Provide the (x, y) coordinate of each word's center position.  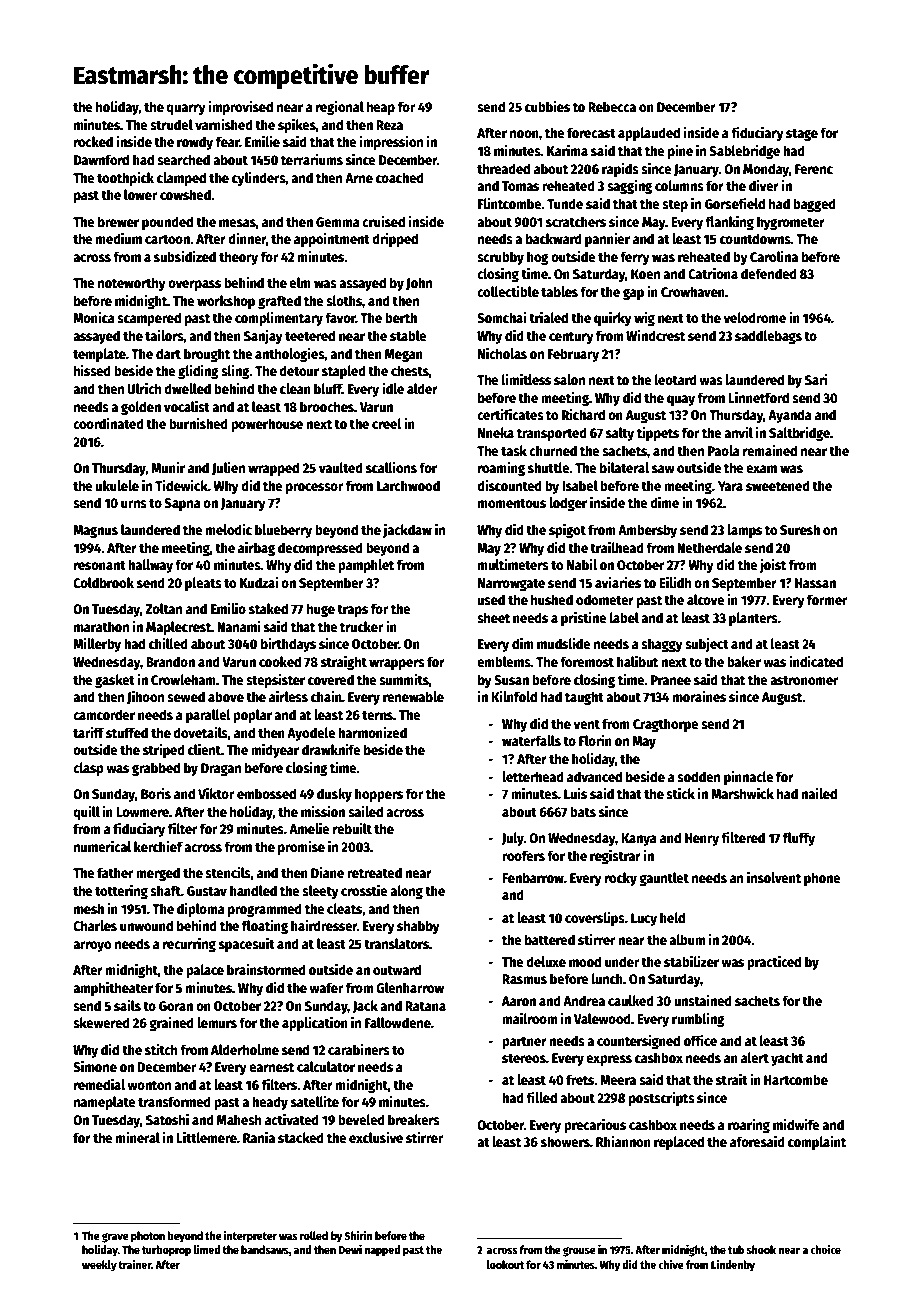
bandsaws (265, 1249)
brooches (327, 406)
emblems (504, 661)
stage (802, 135)
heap (381, 108)
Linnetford (758, 397)
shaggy (662, 645)
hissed (92, 370)
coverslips (595, 918)
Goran (176, 1006)
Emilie (262, 141)
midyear (275, 750)
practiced (774, 962)
